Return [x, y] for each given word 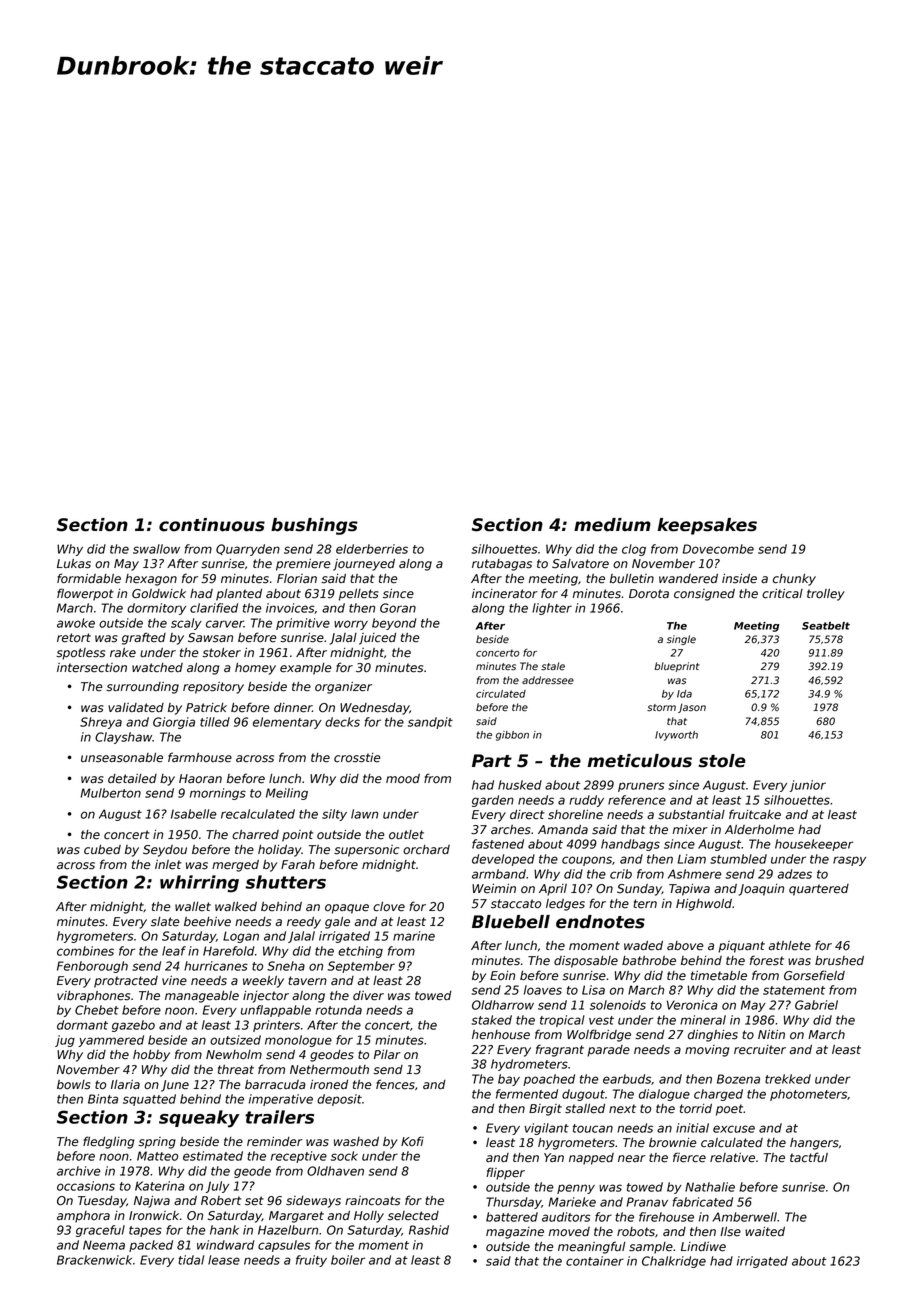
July [217, 1187]
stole [722, 761]
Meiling [287, 794]
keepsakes [707, 526]
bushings [314, 526]
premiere [303, 565]
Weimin [494, 888]
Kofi [412, 1141]
